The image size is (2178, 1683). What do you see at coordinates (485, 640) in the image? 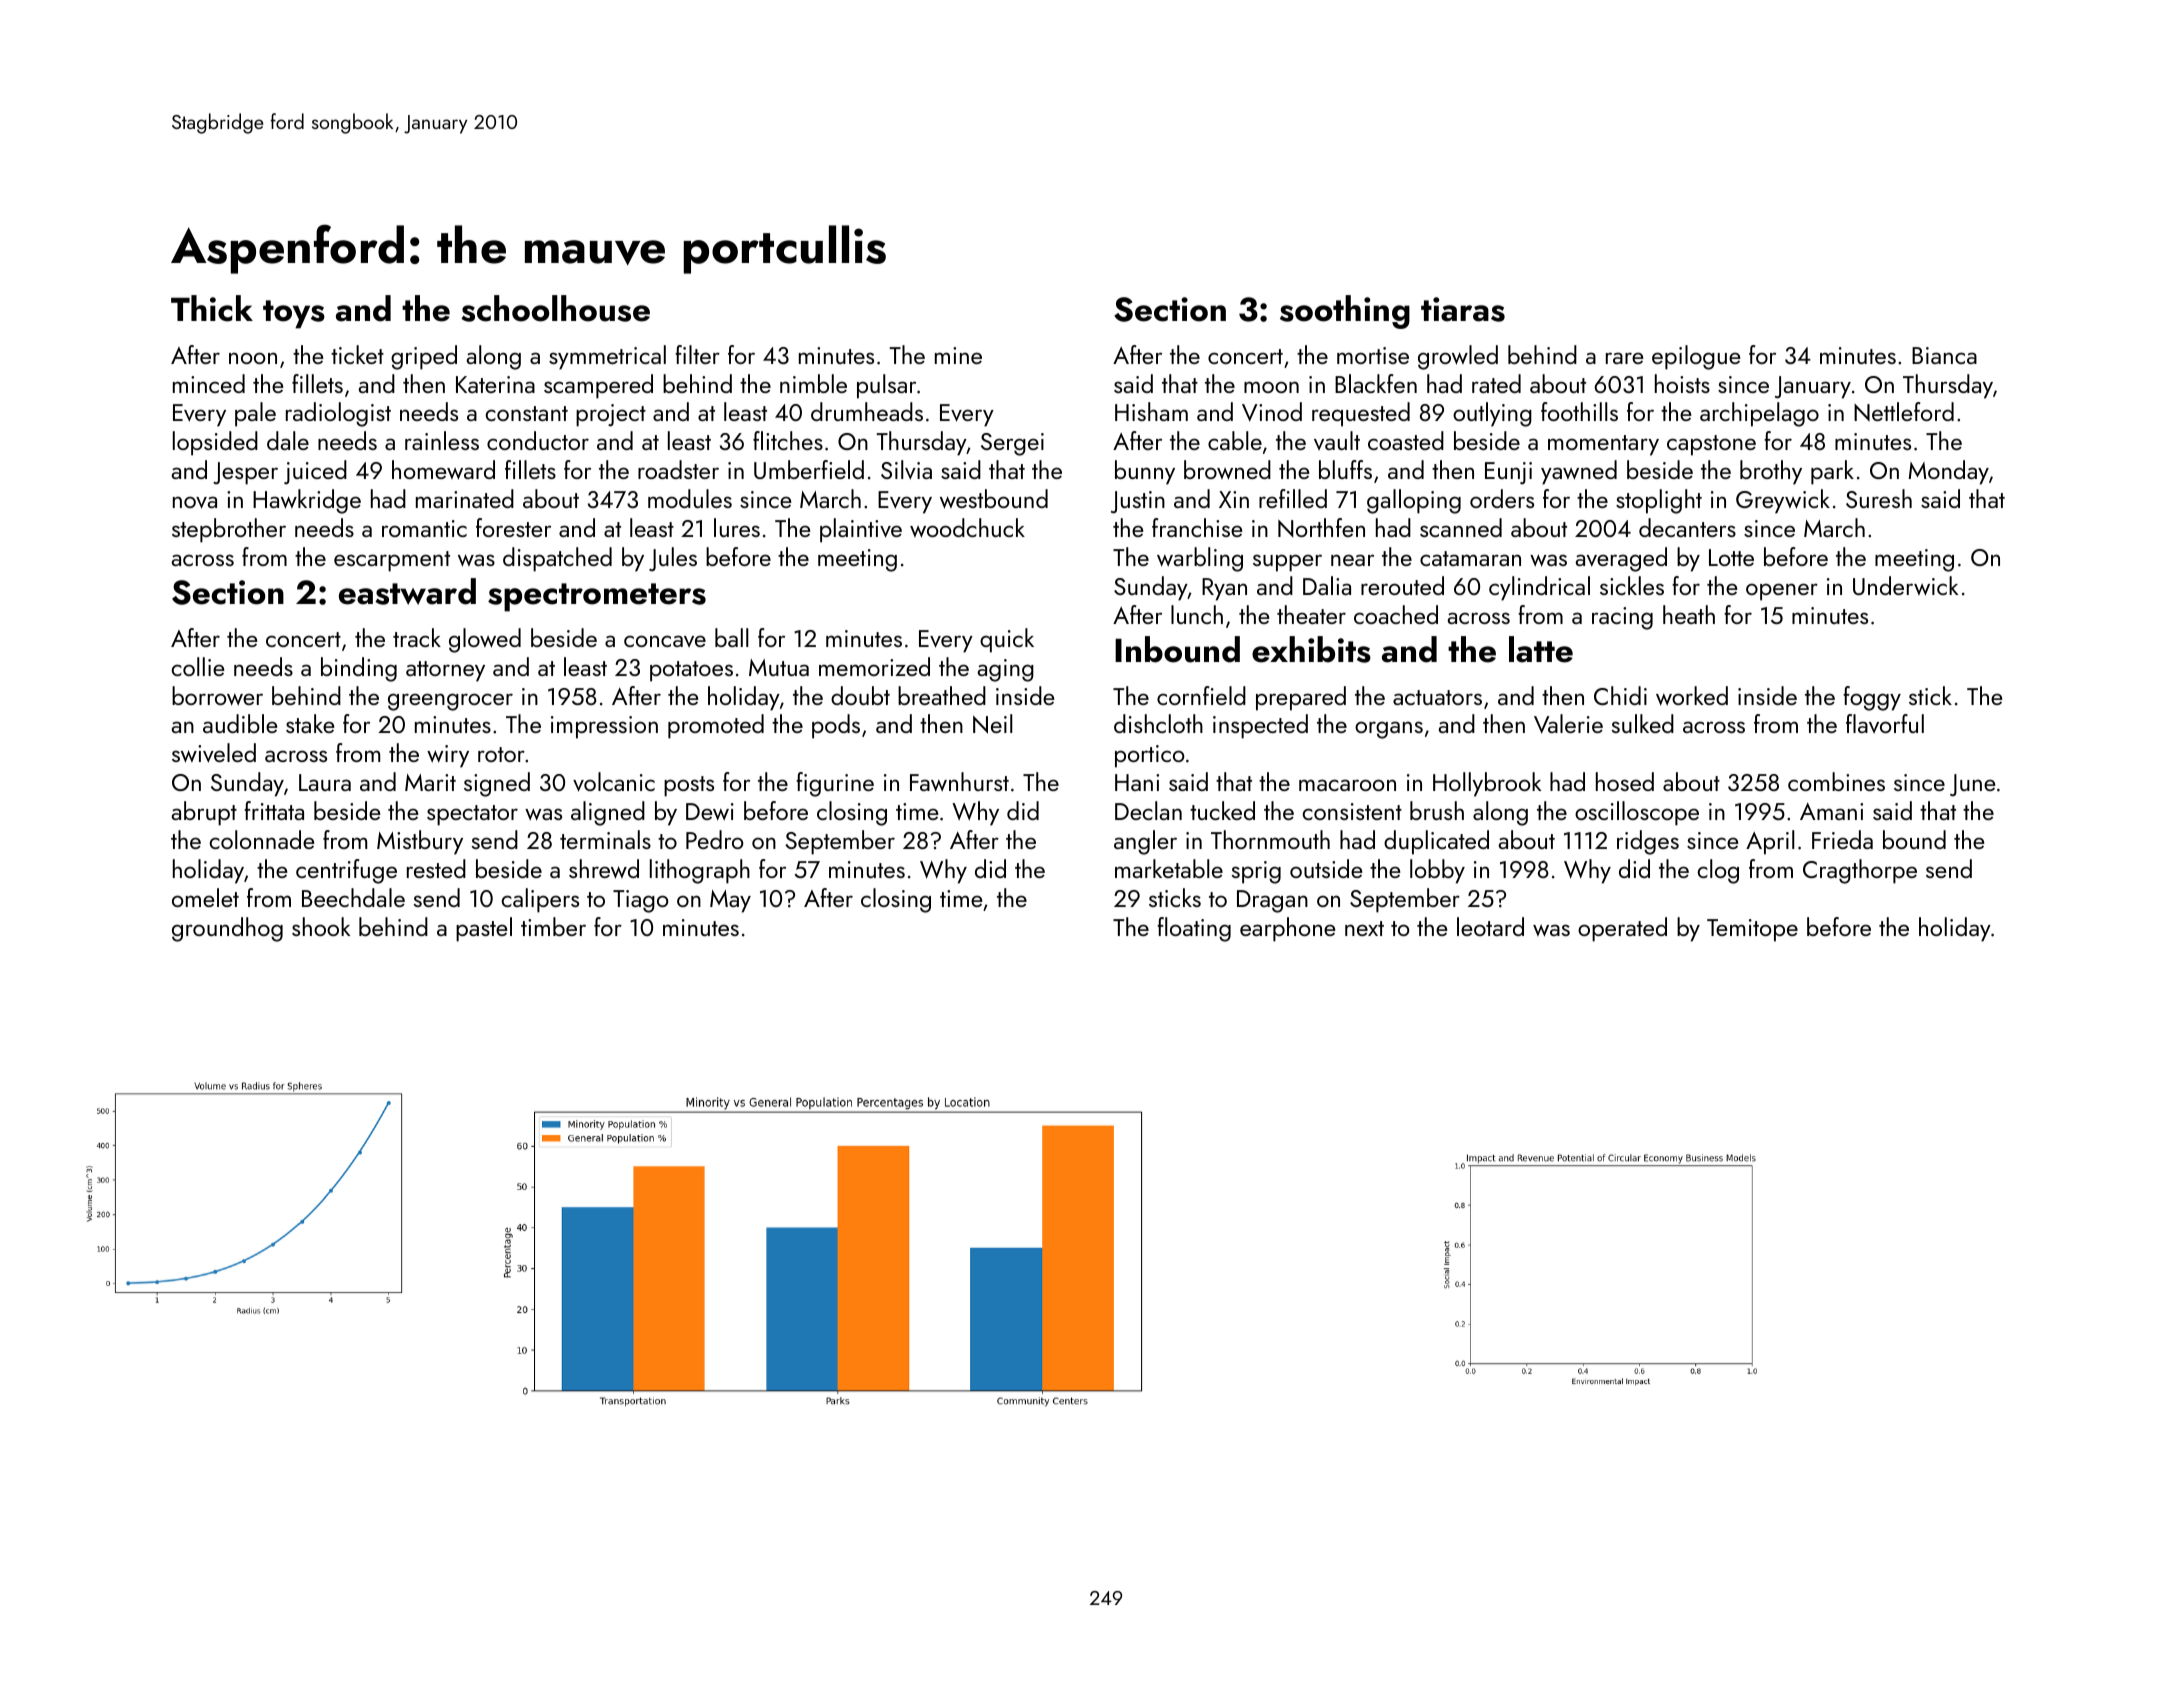
I see `glowed` at bounding box center [485, 640].
